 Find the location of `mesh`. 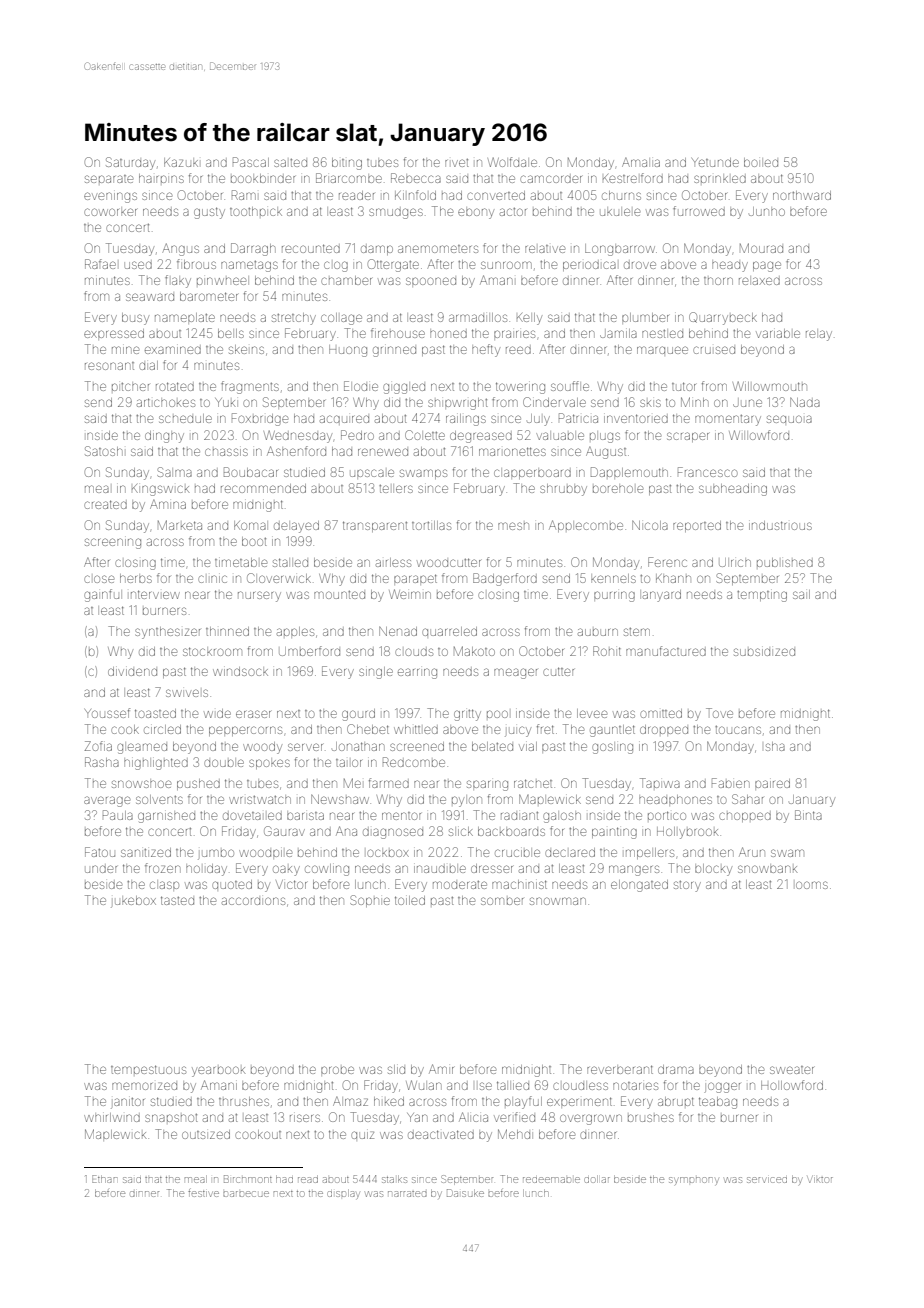

mesh is located at coordinates (513, 526).
